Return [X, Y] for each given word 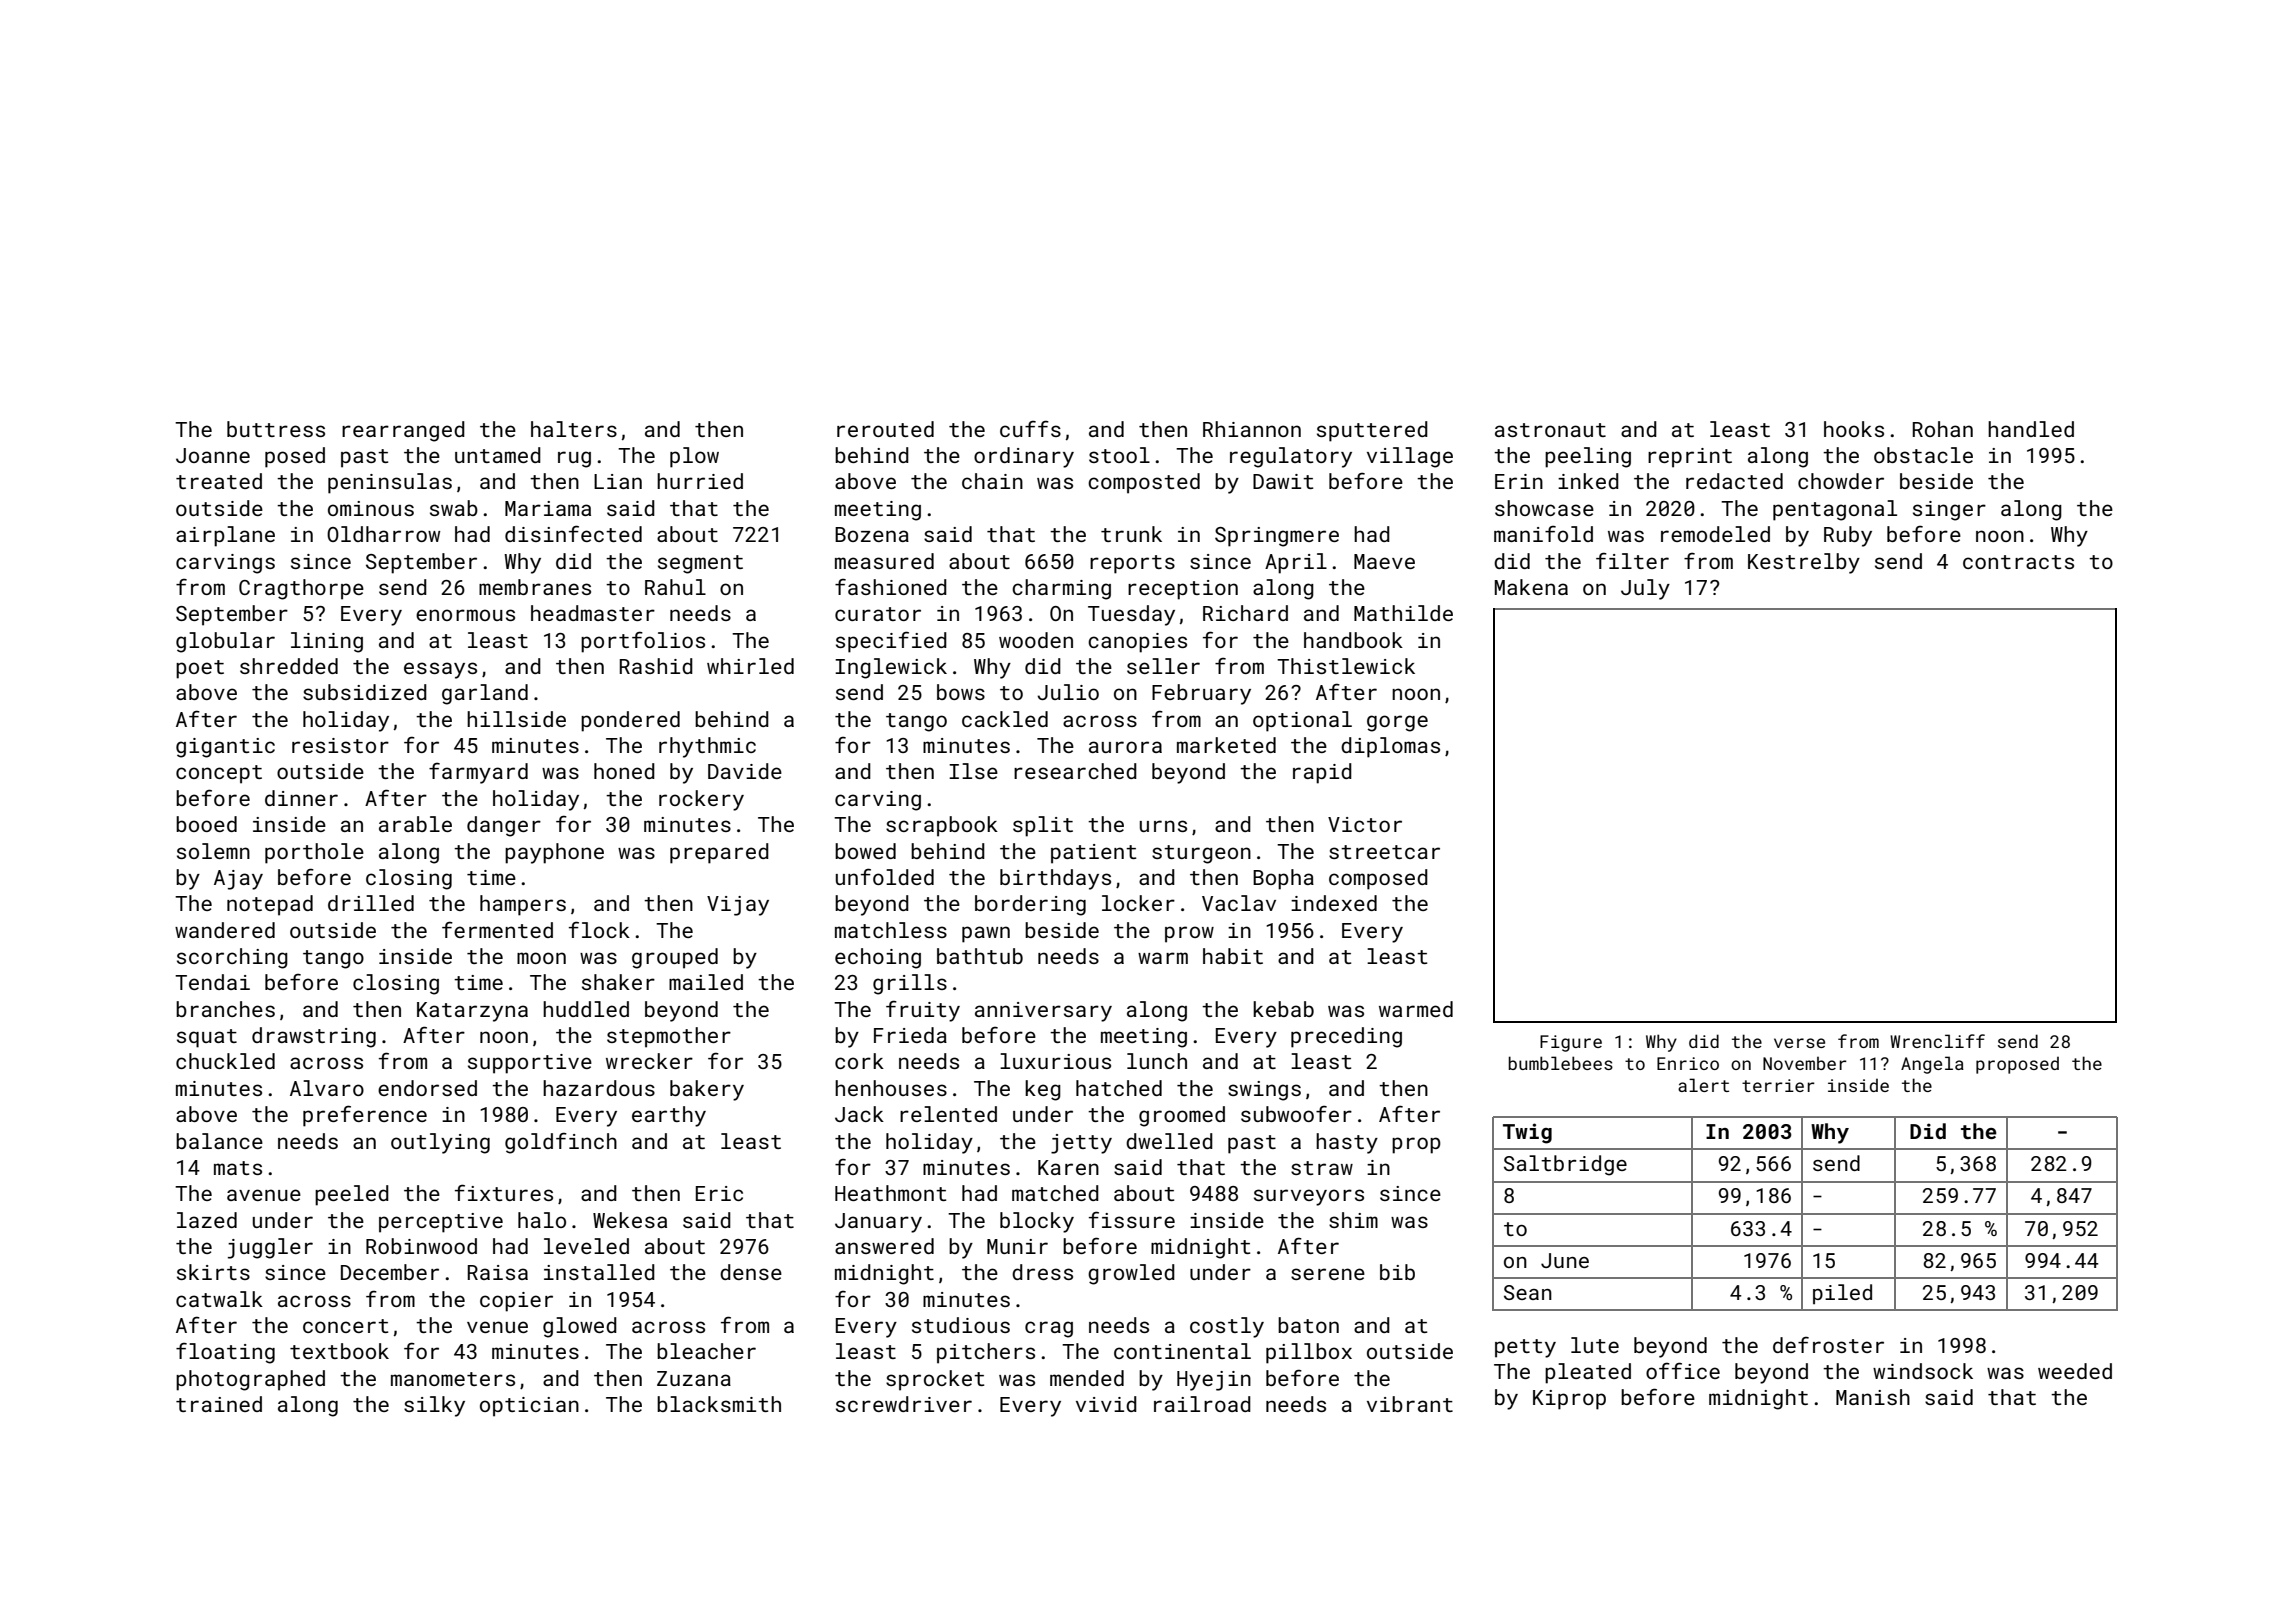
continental [1182, 1351]
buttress [276, 429]
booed [206, 824]
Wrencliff [1937, 1041]
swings [1264, 1091]
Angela [1932, 1065]
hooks [1854, 429]
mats [238, 1168]
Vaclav [1239, 903]
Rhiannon [1252, 429]
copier [516, 1302]
